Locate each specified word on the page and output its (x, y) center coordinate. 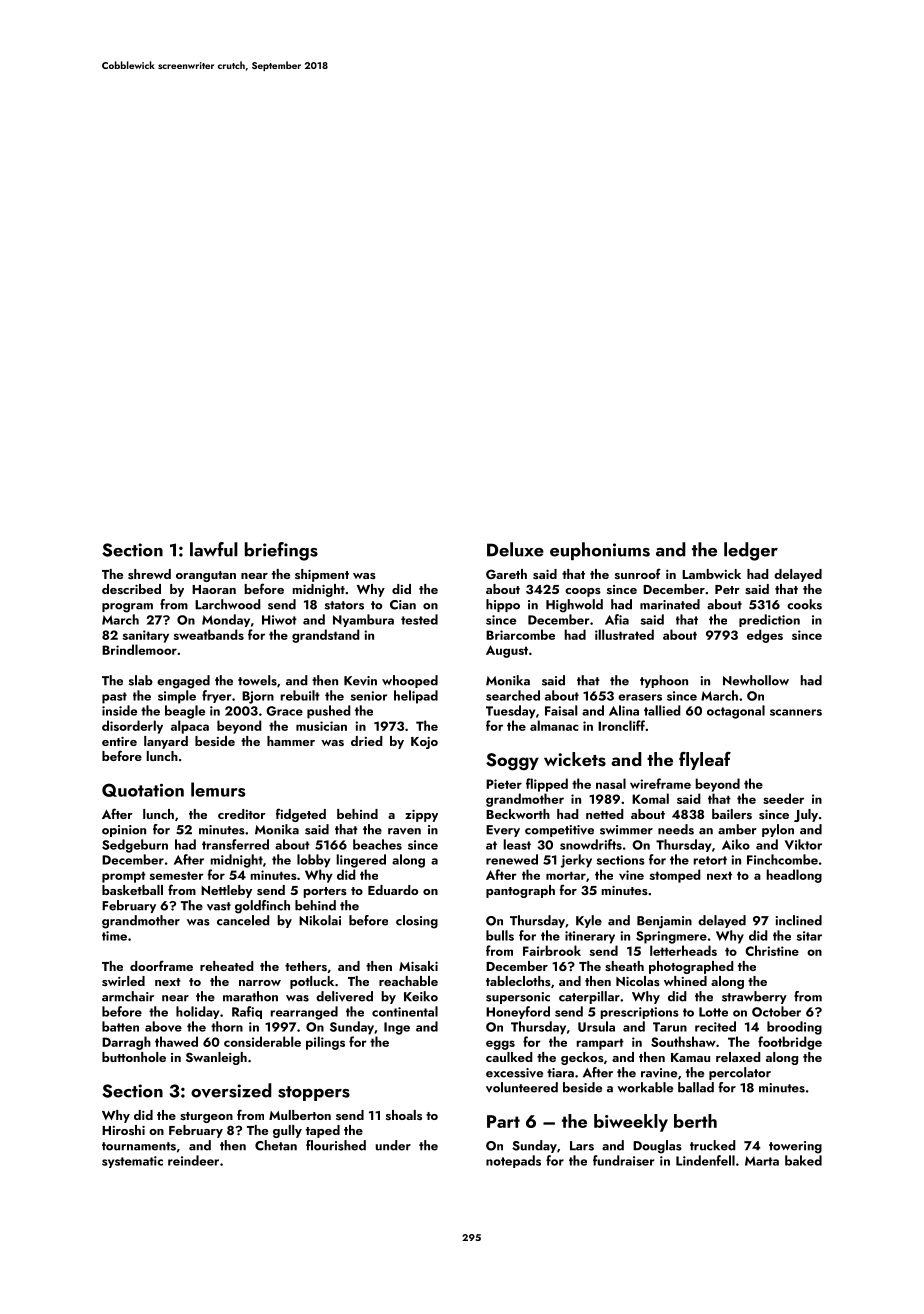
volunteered (522, 1087)
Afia (617, 619)
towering (795, 1147)
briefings (281, 551)
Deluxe (515, 549)
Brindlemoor (139, 649)
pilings (325, 1043)
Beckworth (518, 814)
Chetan (276, 1145)
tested (419, 619)
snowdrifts (591, 844)
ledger (751, 551)
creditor (242, 814)
